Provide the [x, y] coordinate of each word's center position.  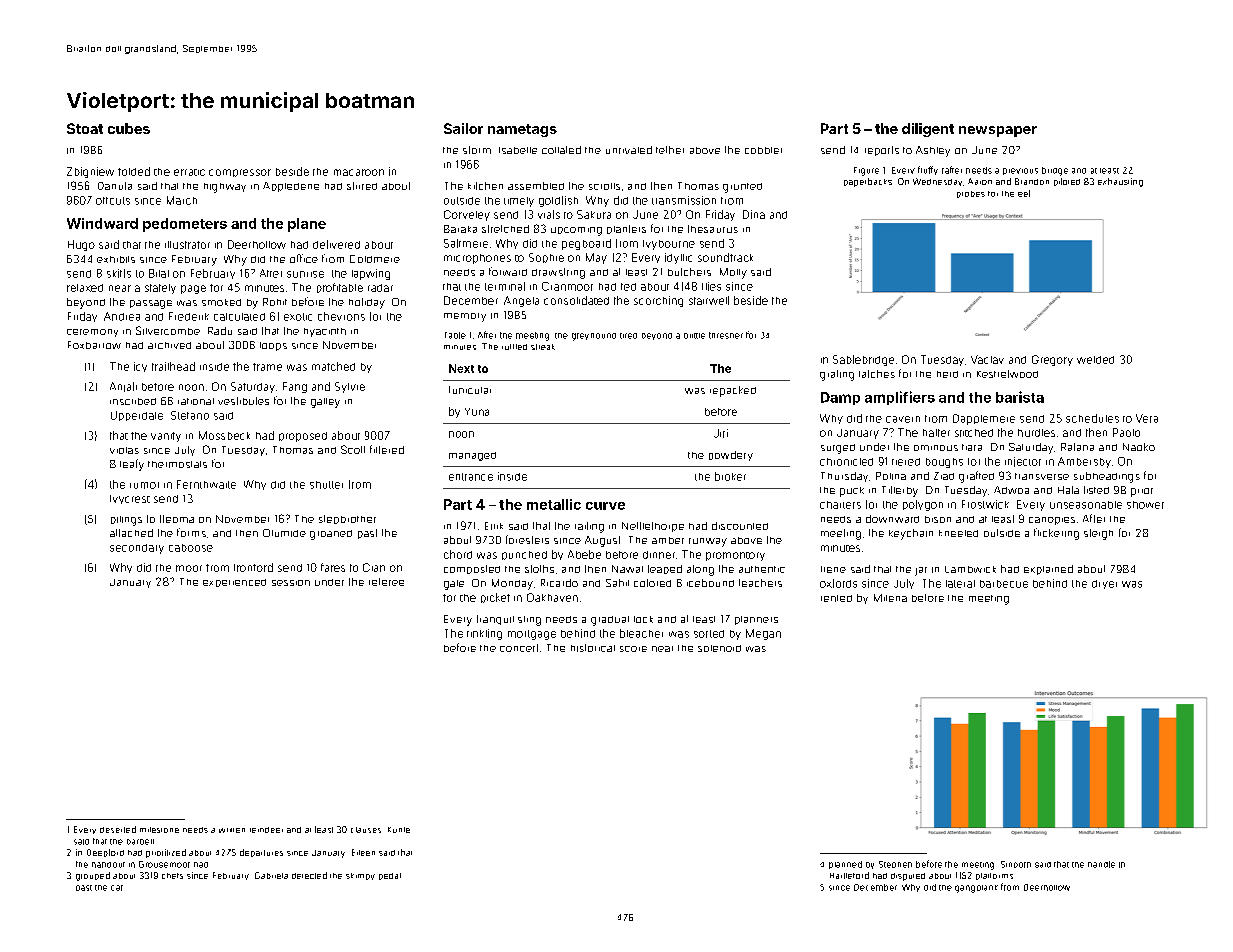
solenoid [719, 648]
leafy [132, 465]
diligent [928, 130]
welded [1095, 360]
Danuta [115, 186]
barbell [140, 842]
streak [543, 347]
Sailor [463, 128]
